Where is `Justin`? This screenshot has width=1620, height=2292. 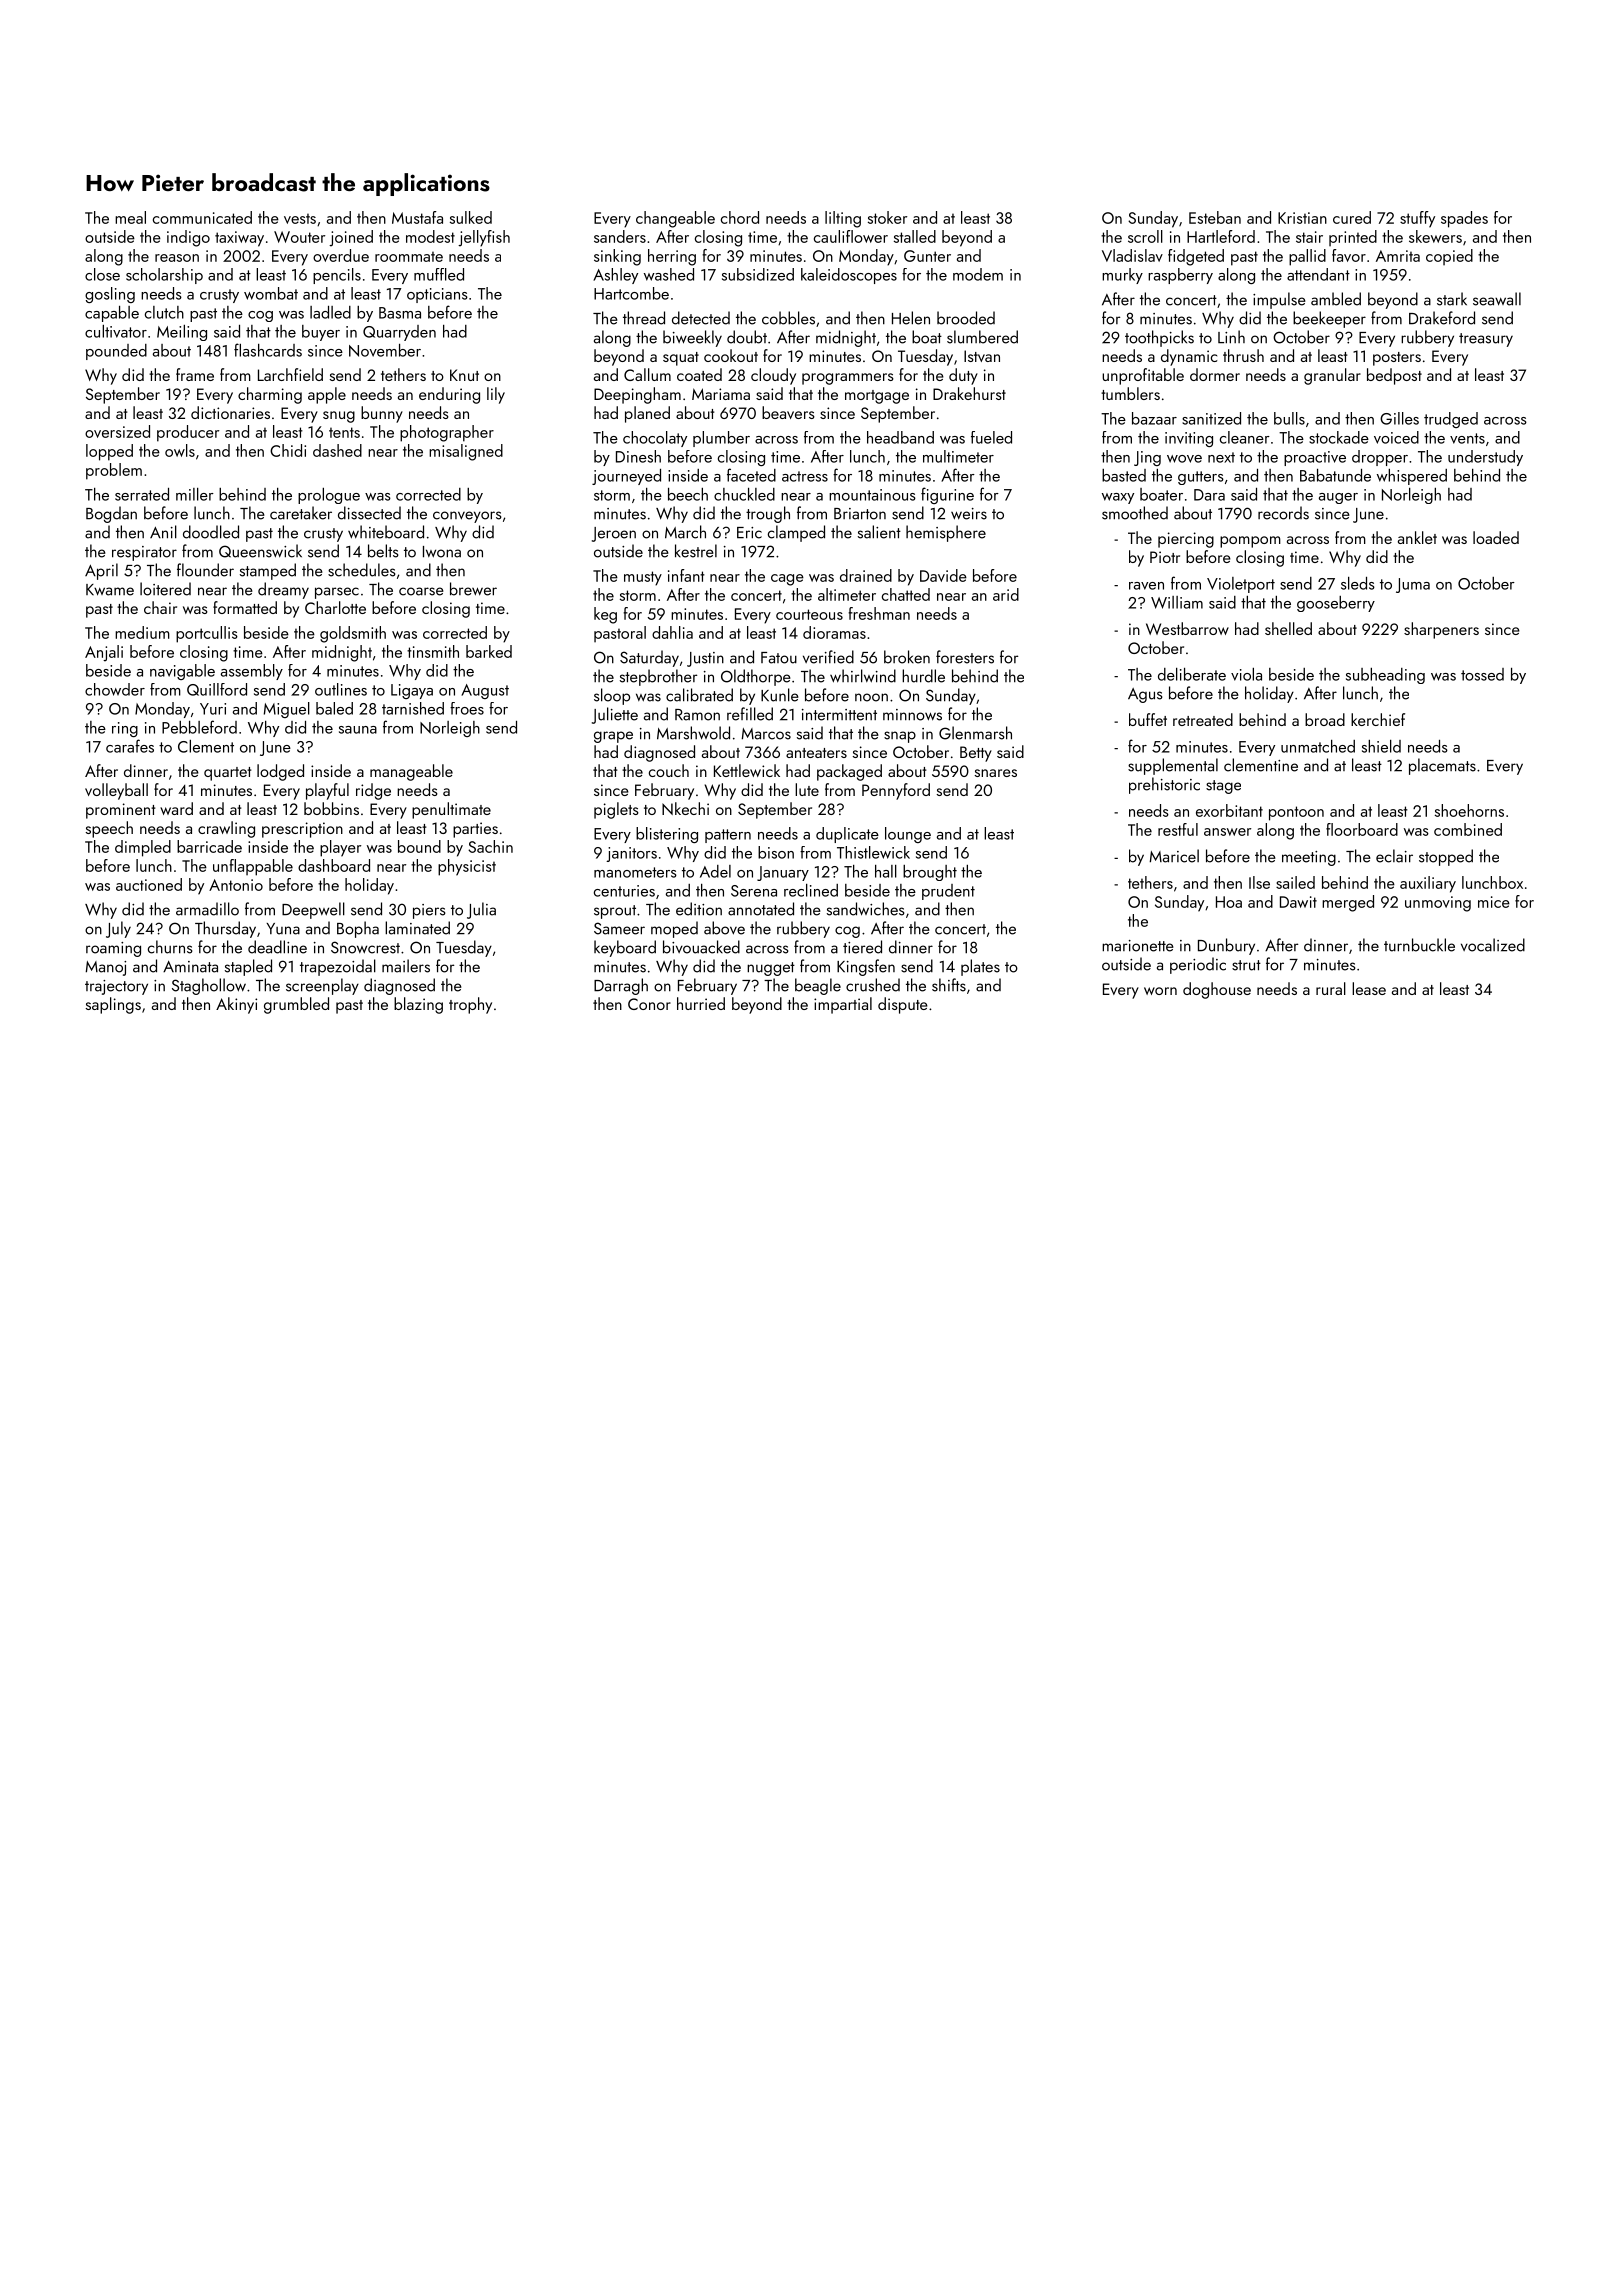 Justin is located at coordinates (705, 659).
